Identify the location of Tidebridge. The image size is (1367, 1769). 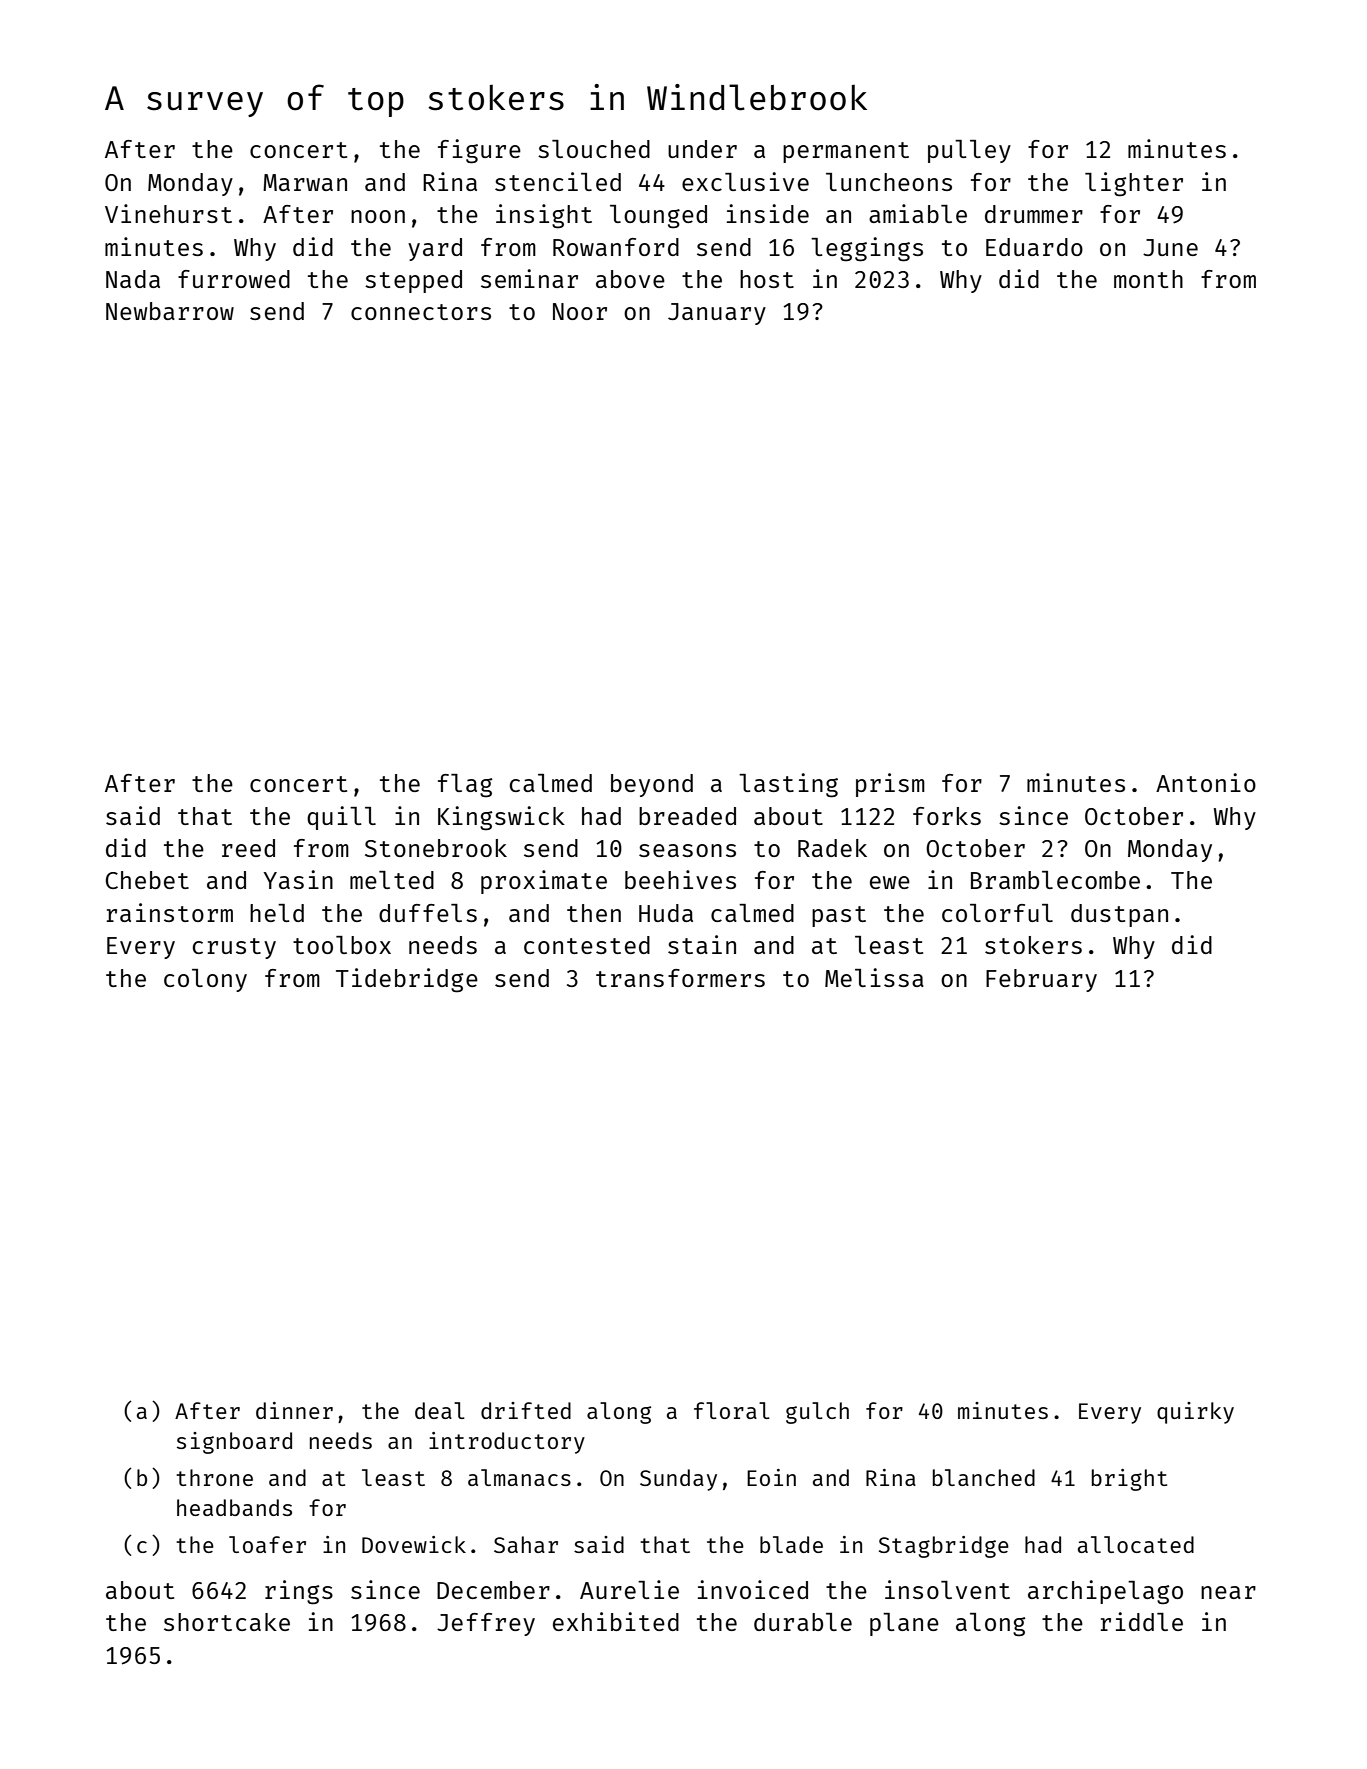
(407, 980).
